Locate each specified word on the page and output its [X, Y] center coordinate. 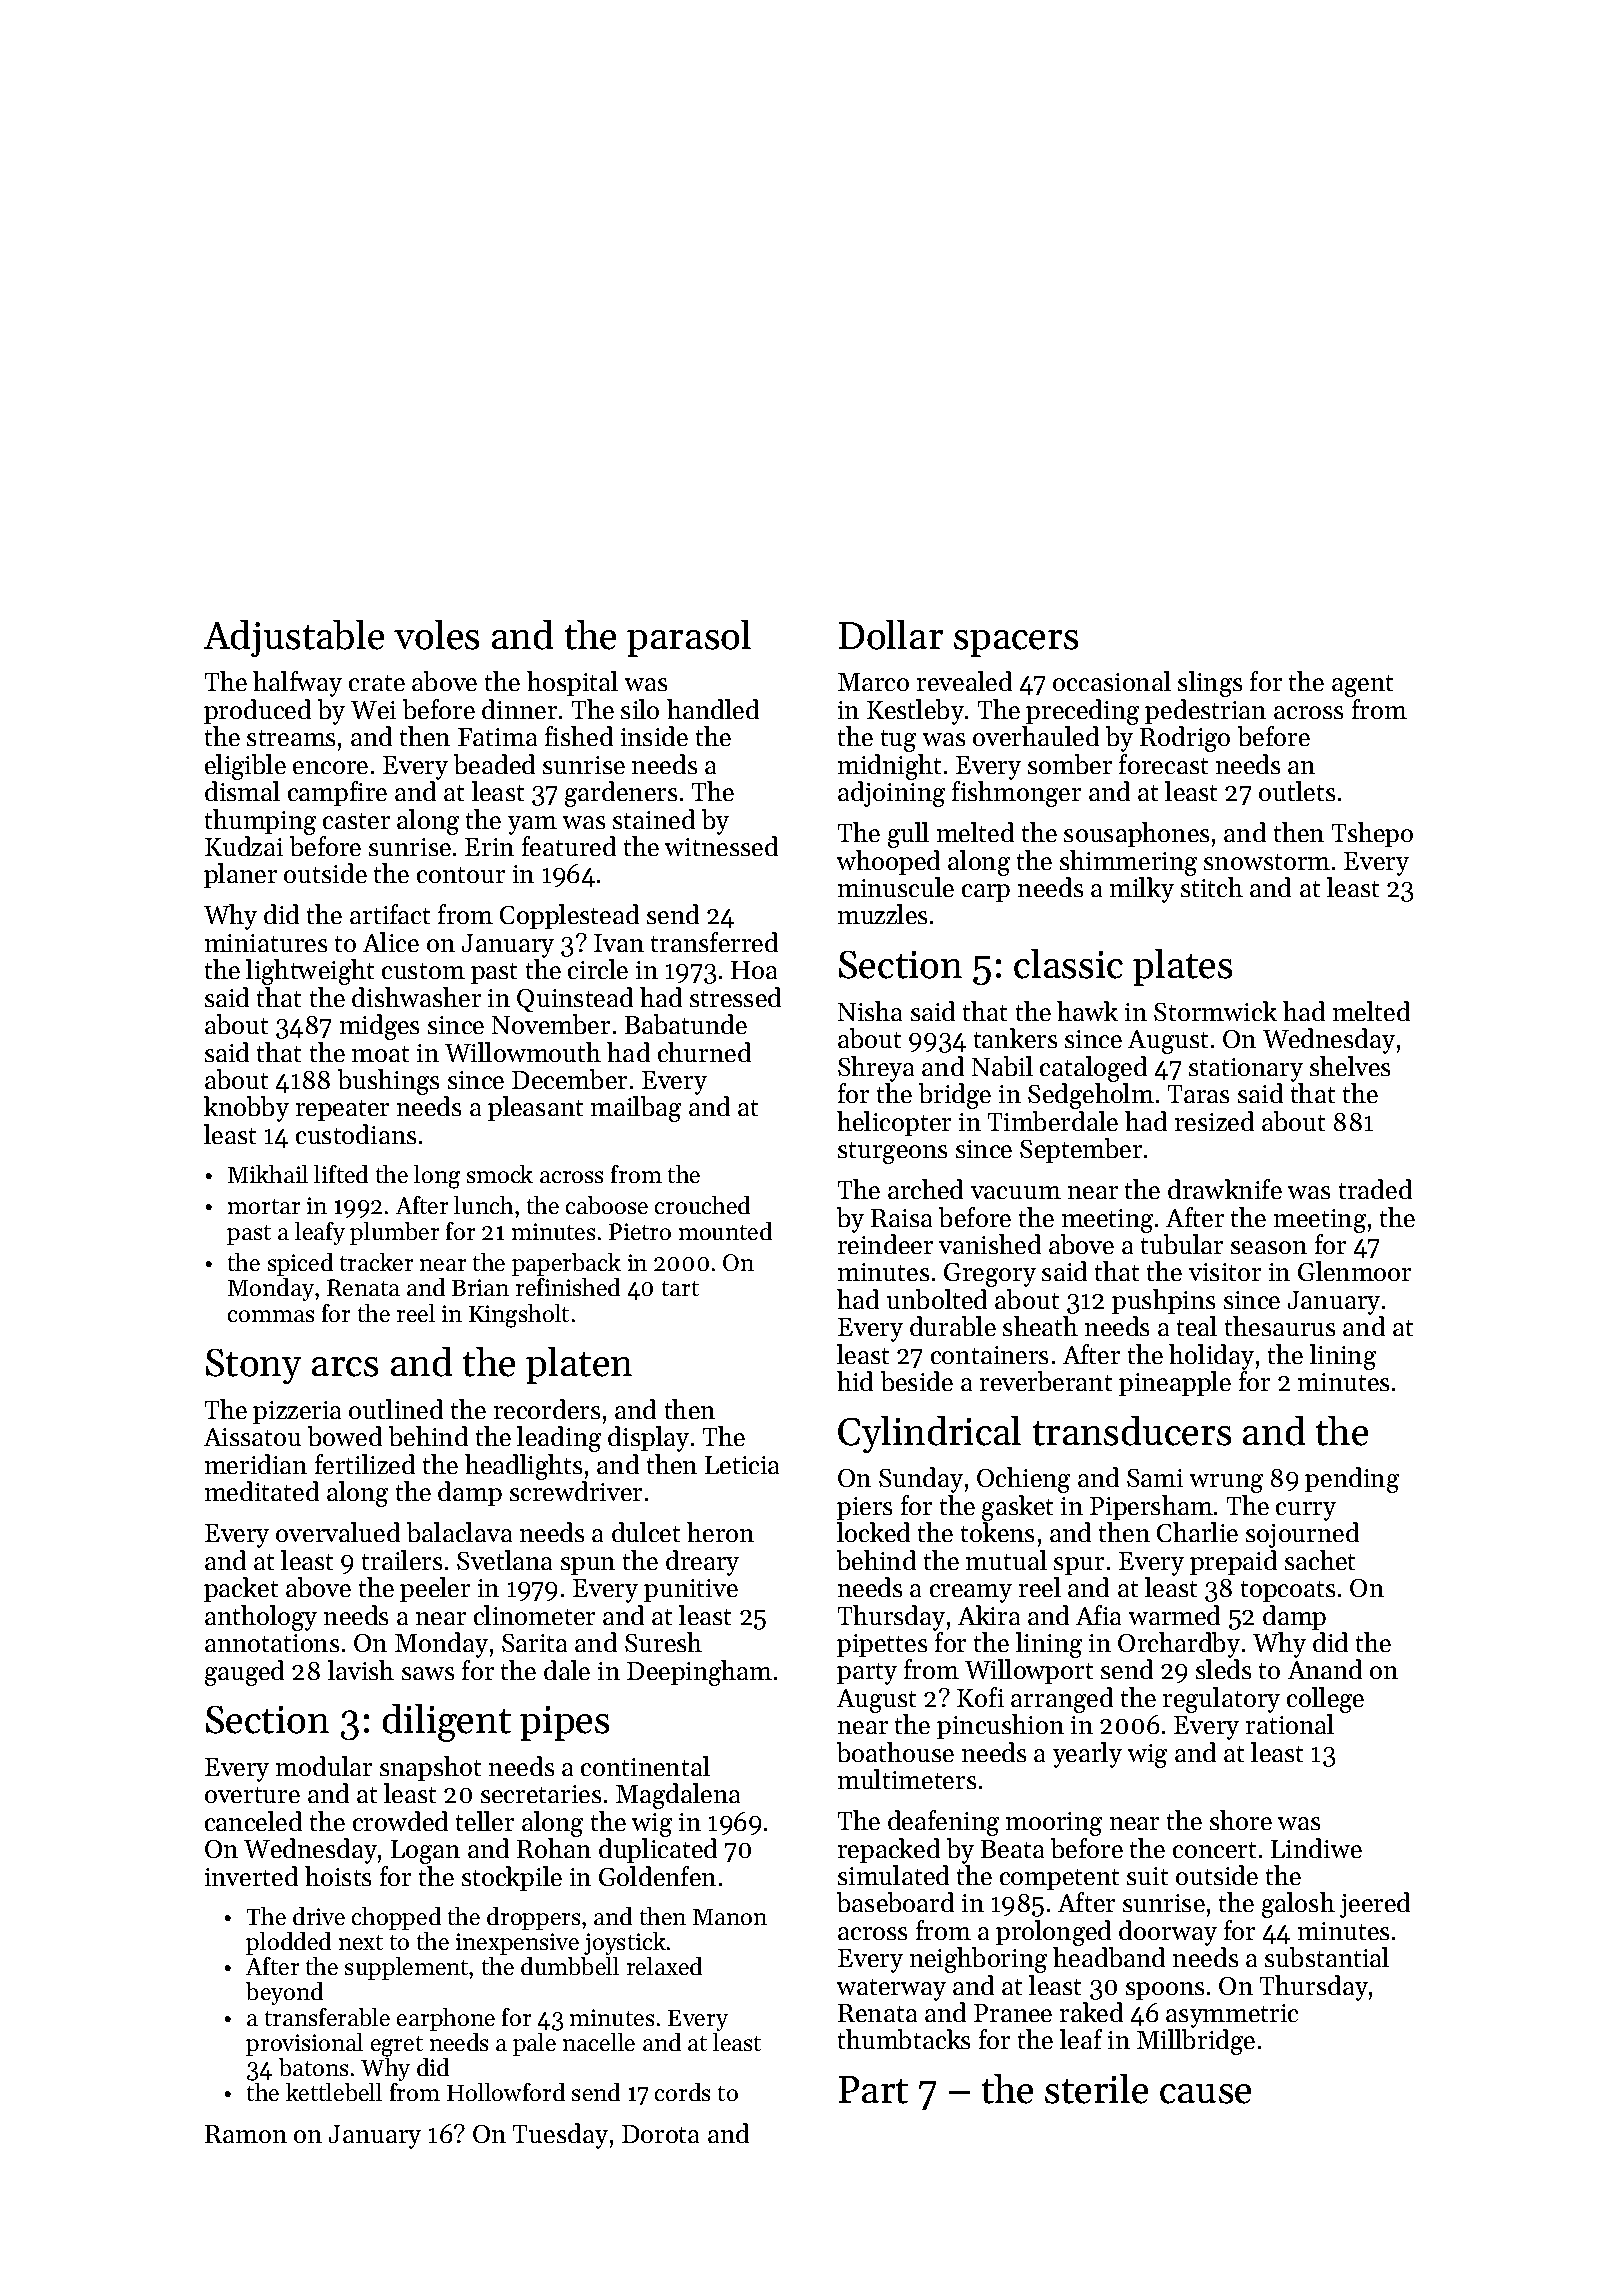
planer [240, 875]
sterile [1096, 2089]
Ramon [246, 2134]
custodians [356, 1134]
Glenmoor [1354, 1271]
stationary [1246, 1070]
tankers [1015, 1038]
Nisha [870, 1011]
